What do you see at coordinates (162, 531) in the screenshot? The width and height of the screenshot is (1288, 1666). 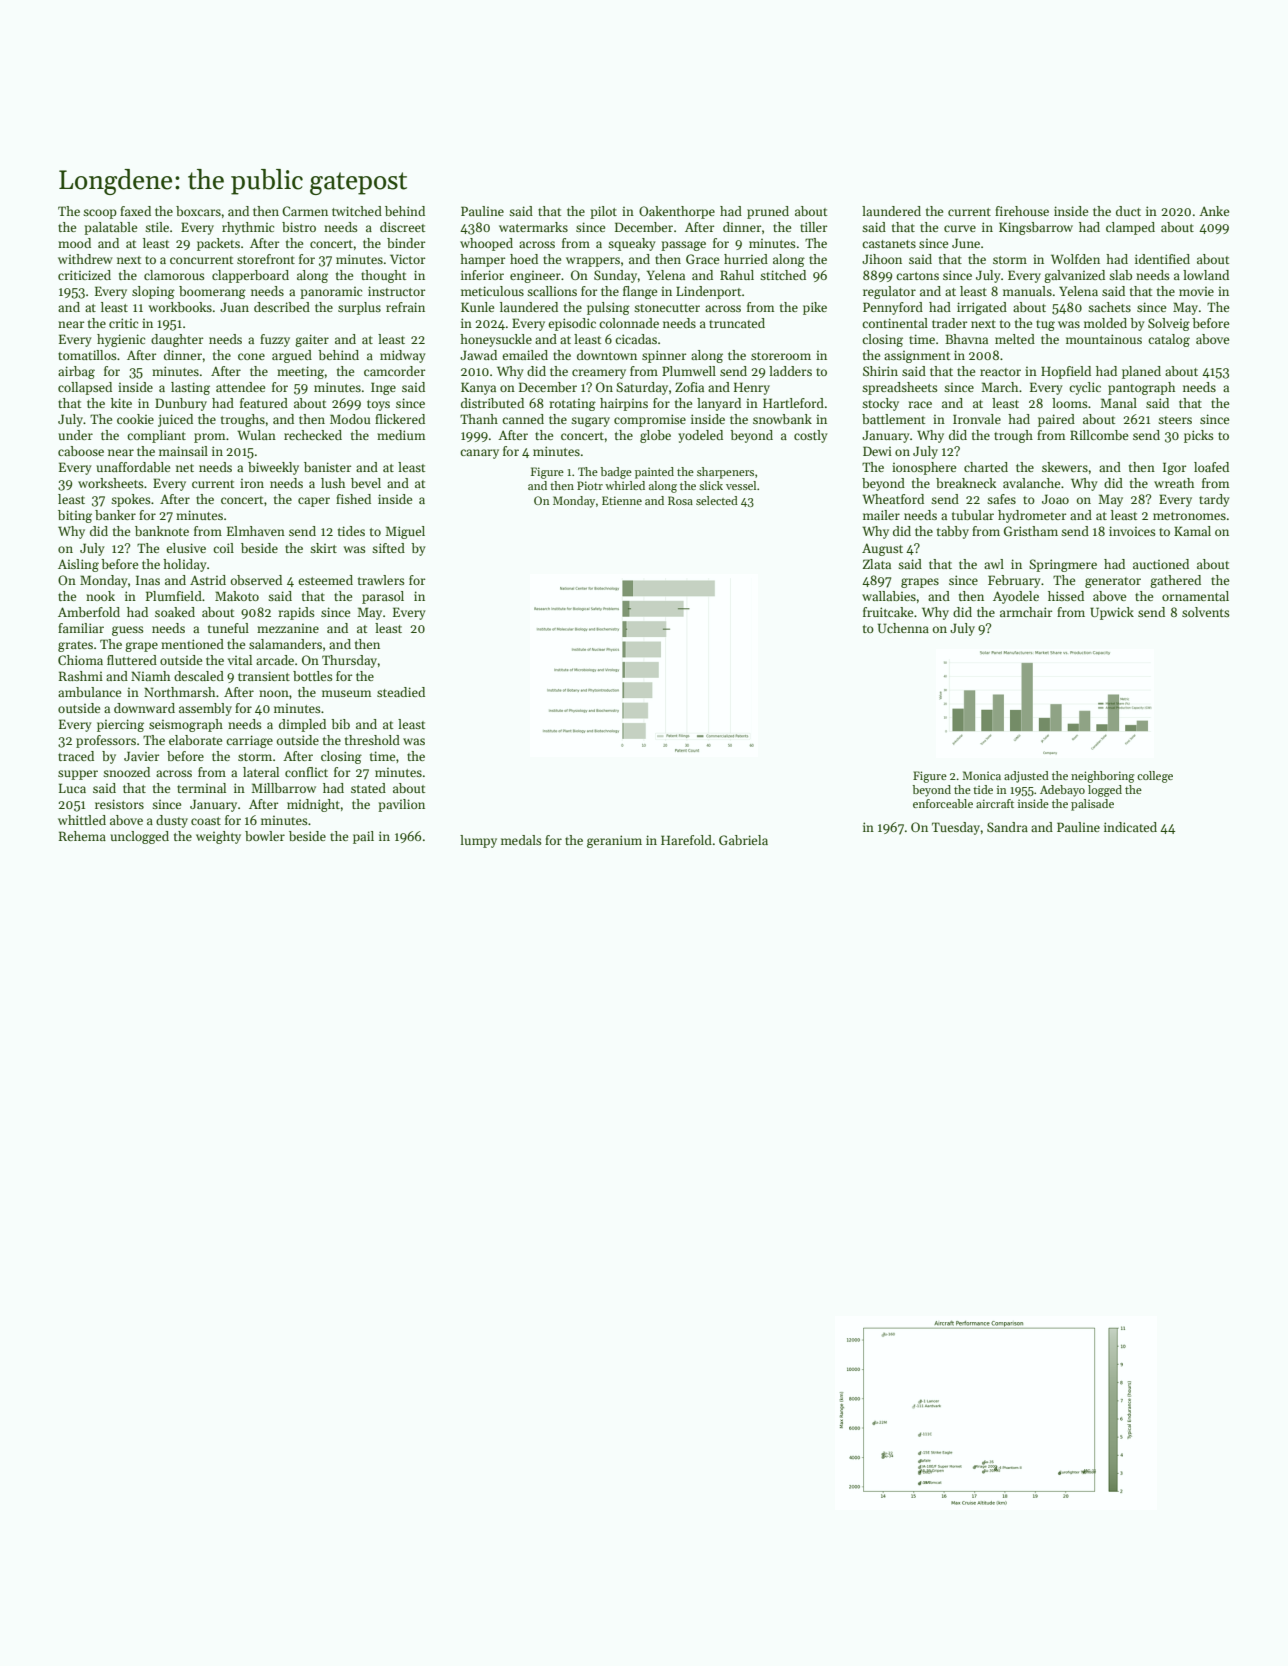 I see `banknote` at bounding box center [162, 531].
